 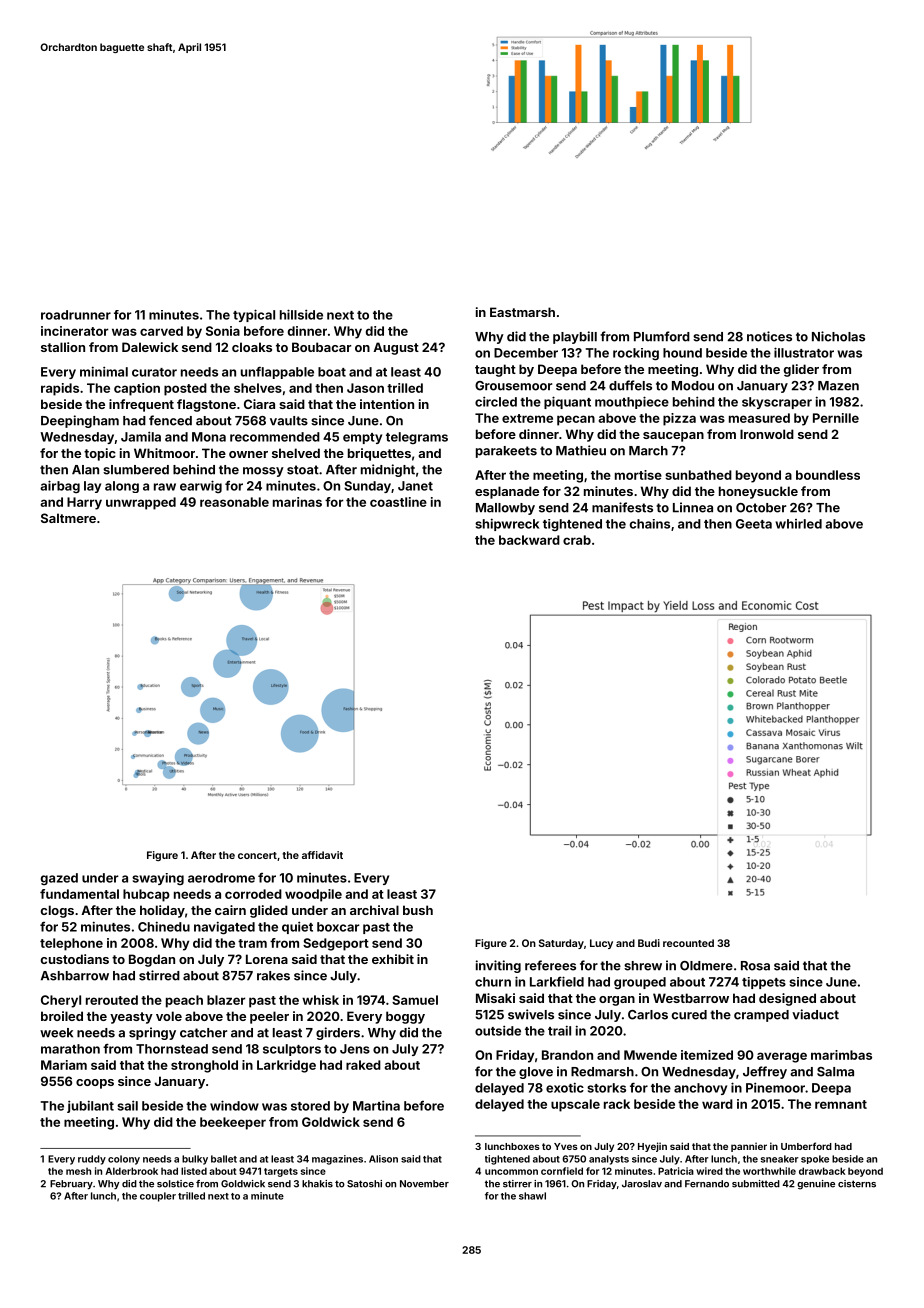 I want to click on itemized, so click(x=707, y=1055).
